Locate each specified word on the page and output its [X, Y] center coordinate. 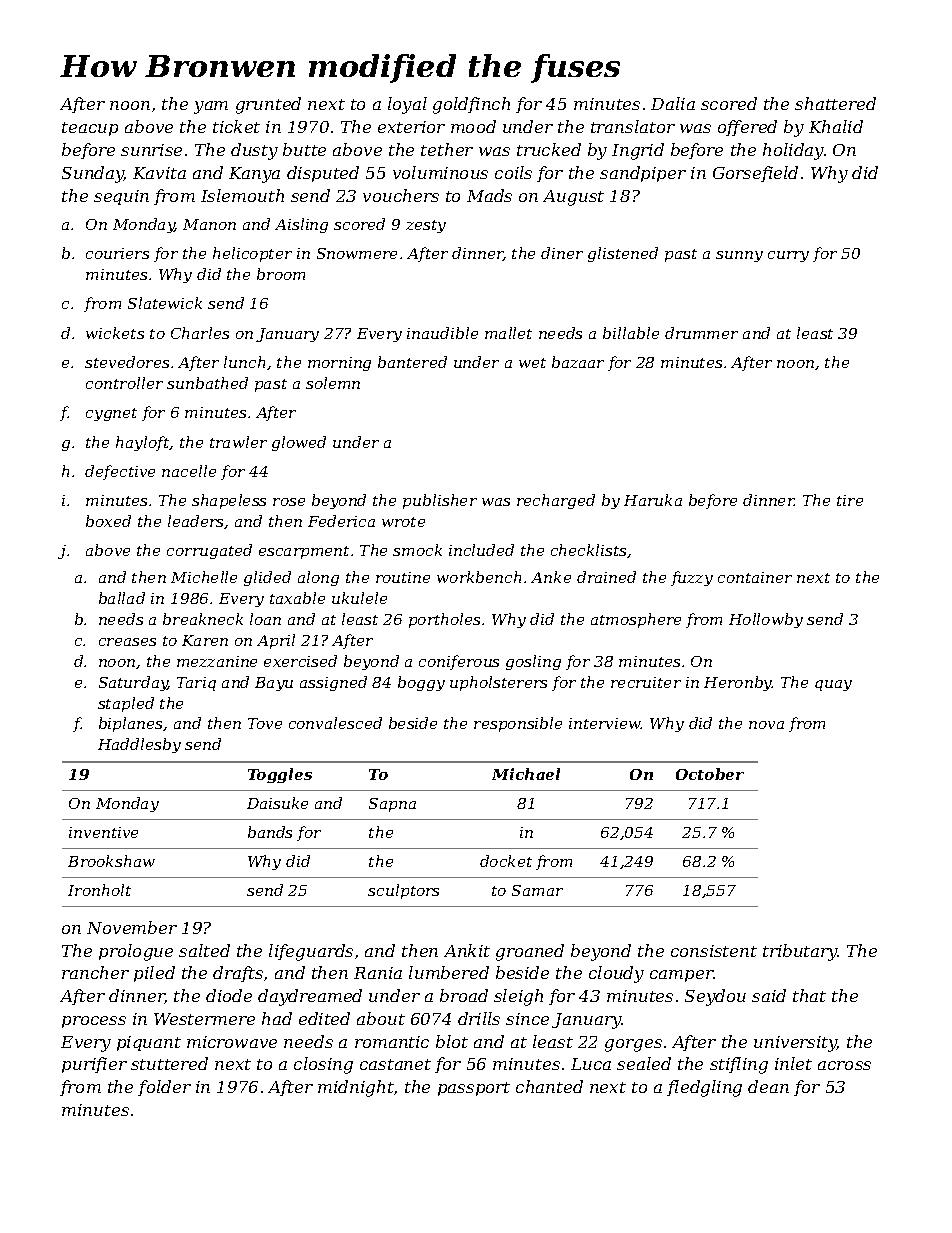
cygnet [111, 414]
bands [270, 832]
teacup [90, 129]
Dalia [673, 103]
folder [164, 1088]
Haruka [653, 500]
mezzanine [217, 661]
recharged [556, 501]
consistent [714, 951]
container [755, 577]
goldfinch [471, 105]
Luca [591, 1064]
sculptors [403, 891]
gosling [533, 662]
